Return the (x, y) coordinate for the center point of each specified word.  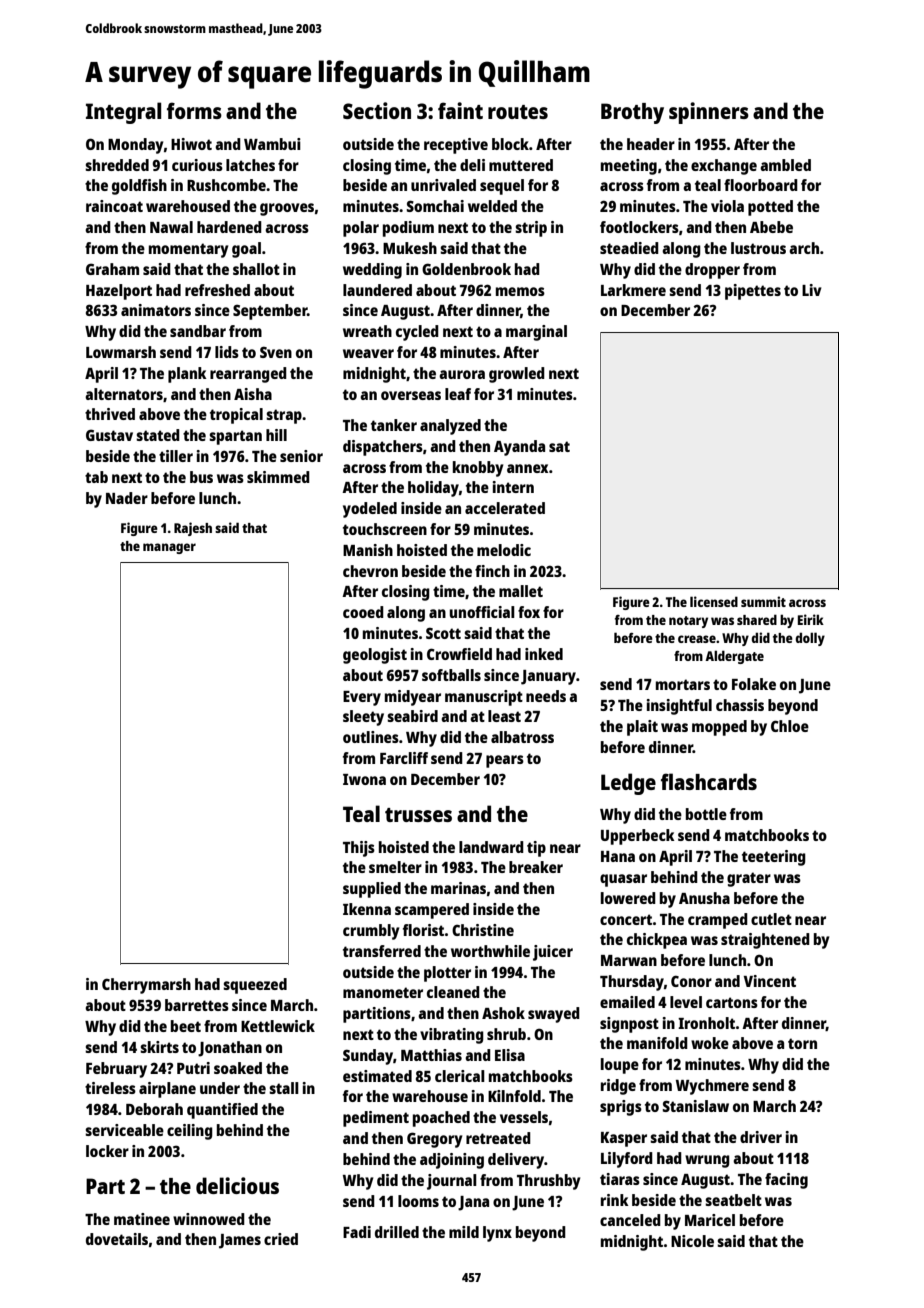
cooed (363, 612)
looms (418, 1201)
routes (518, 112)
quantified (222, 1111)
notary (688, 622)
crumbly (371, 932)
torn (802, 1043)
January (548, 677)
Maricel (710, 1220)
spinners (709, 113)
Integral (123, 113)
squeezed (255, 986)
